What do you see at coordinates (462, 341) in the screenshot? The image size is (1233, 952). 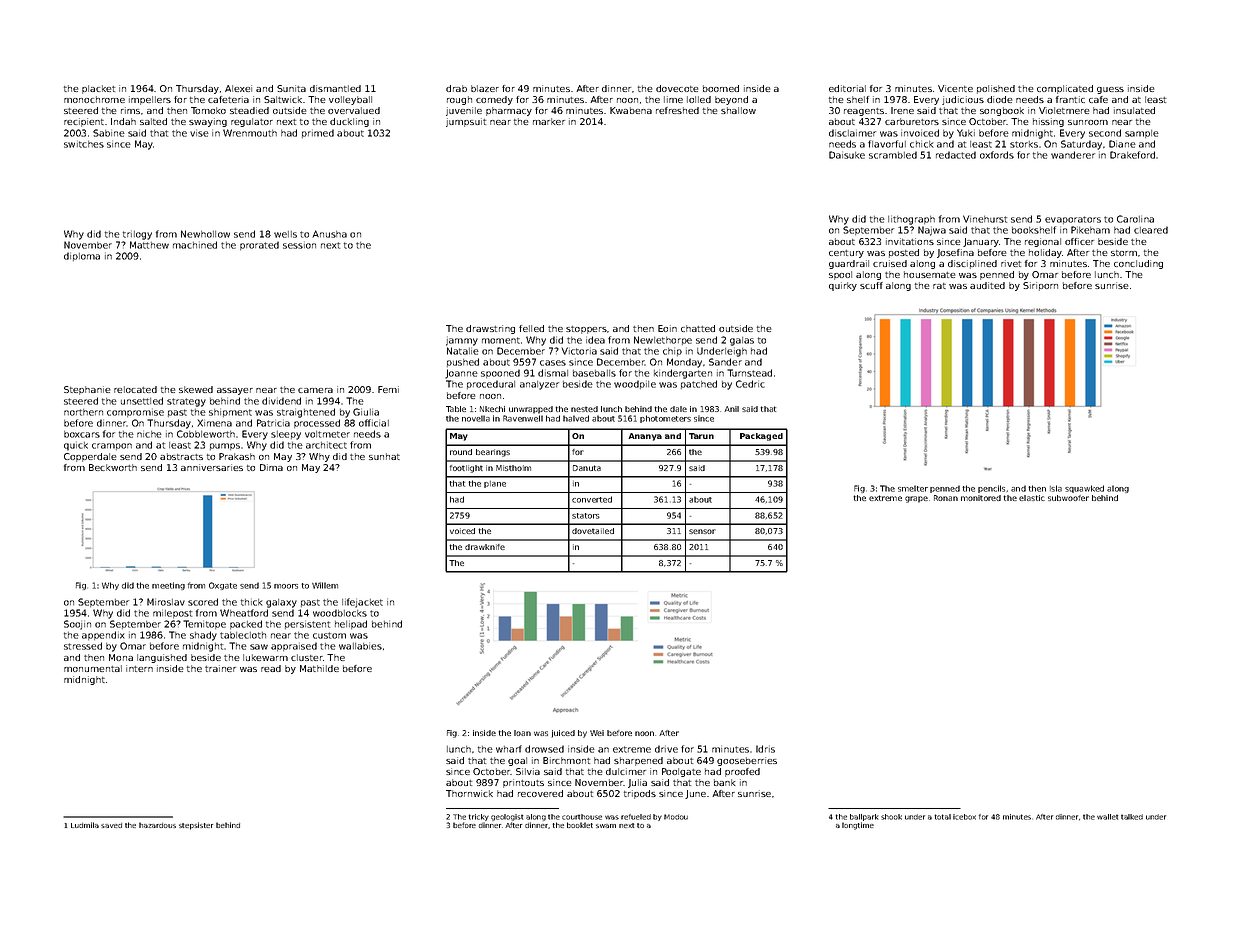 I see `jammy` at bounding box center [462, 341].
